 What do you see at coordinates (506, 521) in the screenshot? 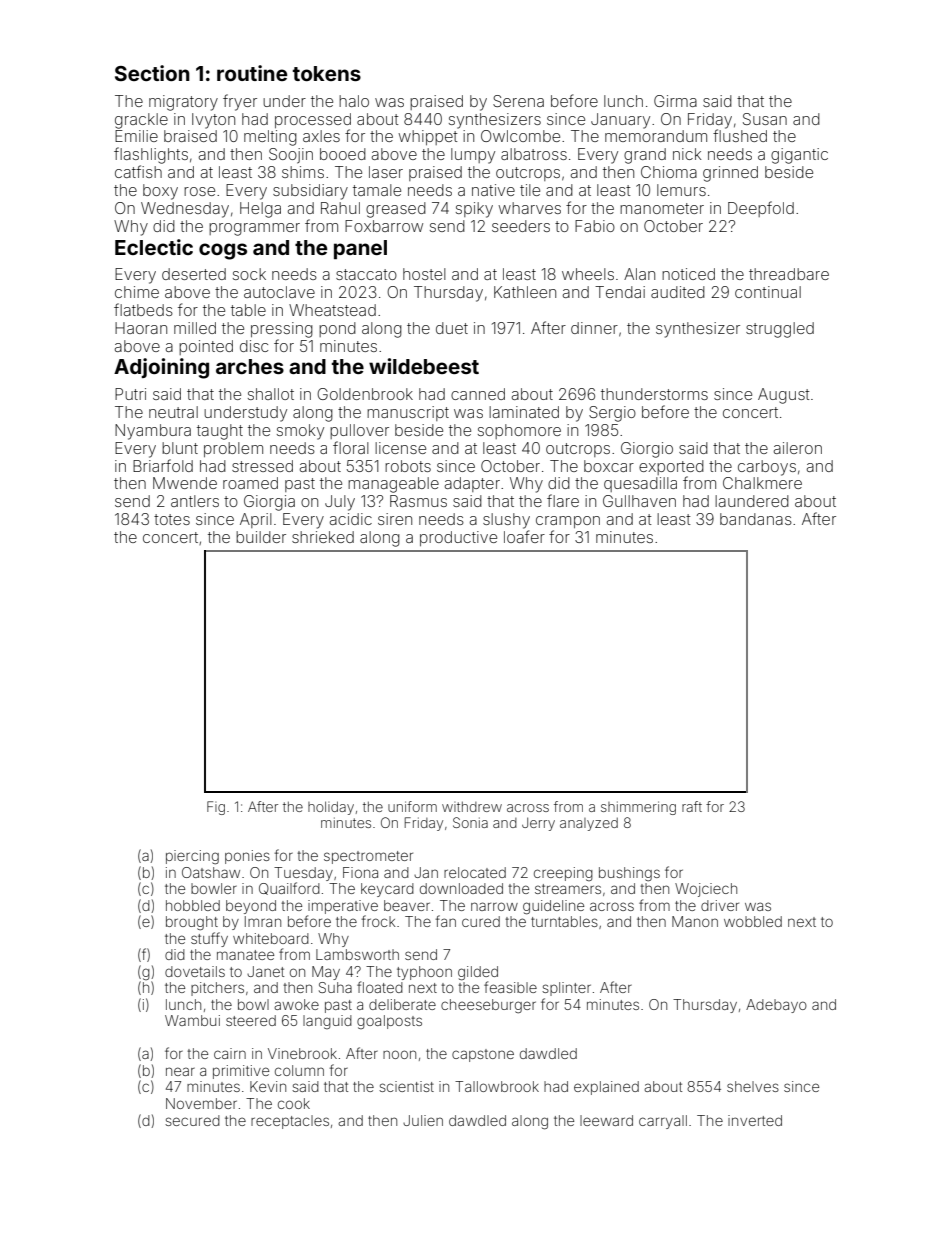
I see `slushy` at bounding box center [506, 521].
